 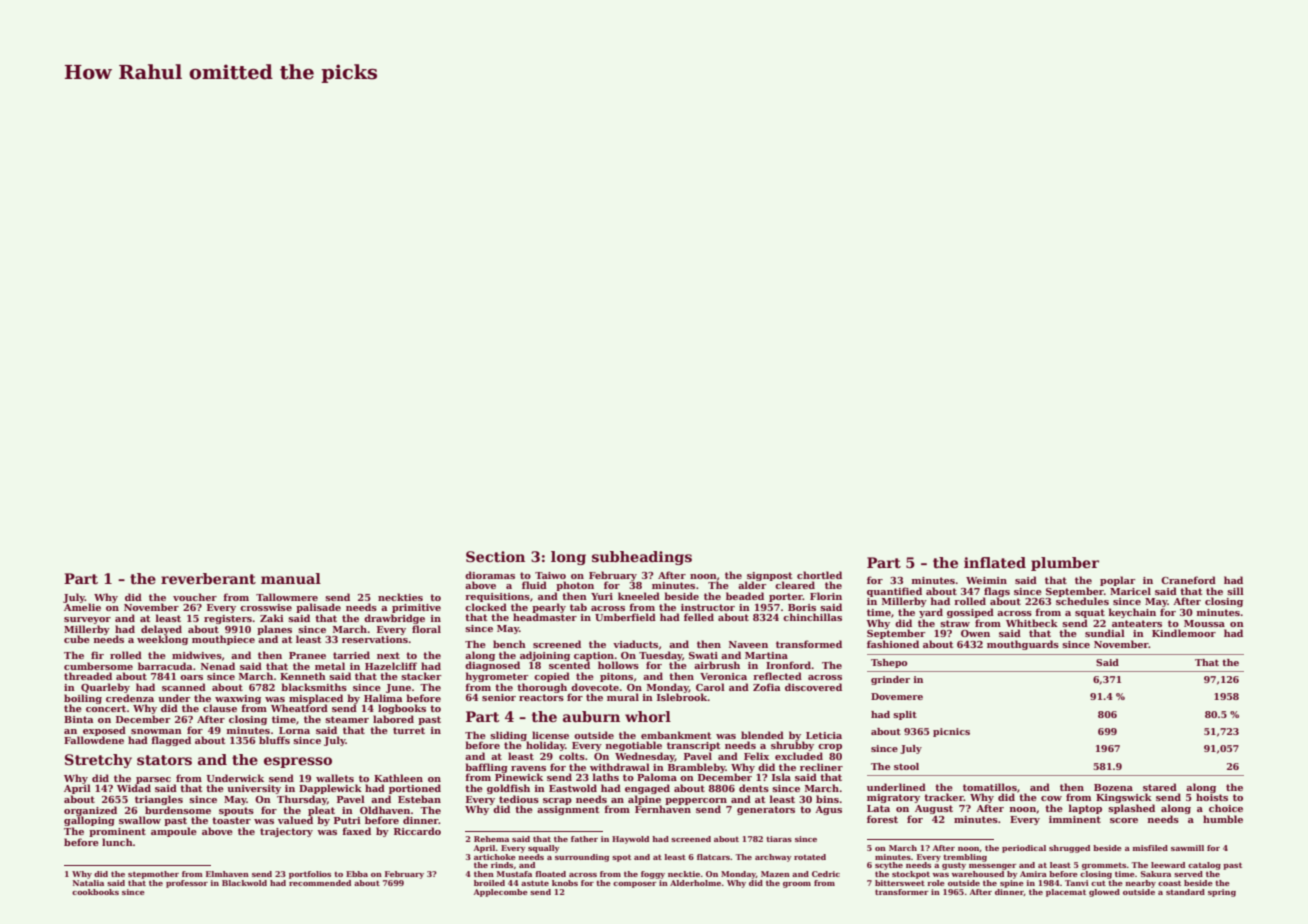 What do you see at coordinates (307, 655) in the image?
I see `Pranee` at bounding box center [307, 655].
